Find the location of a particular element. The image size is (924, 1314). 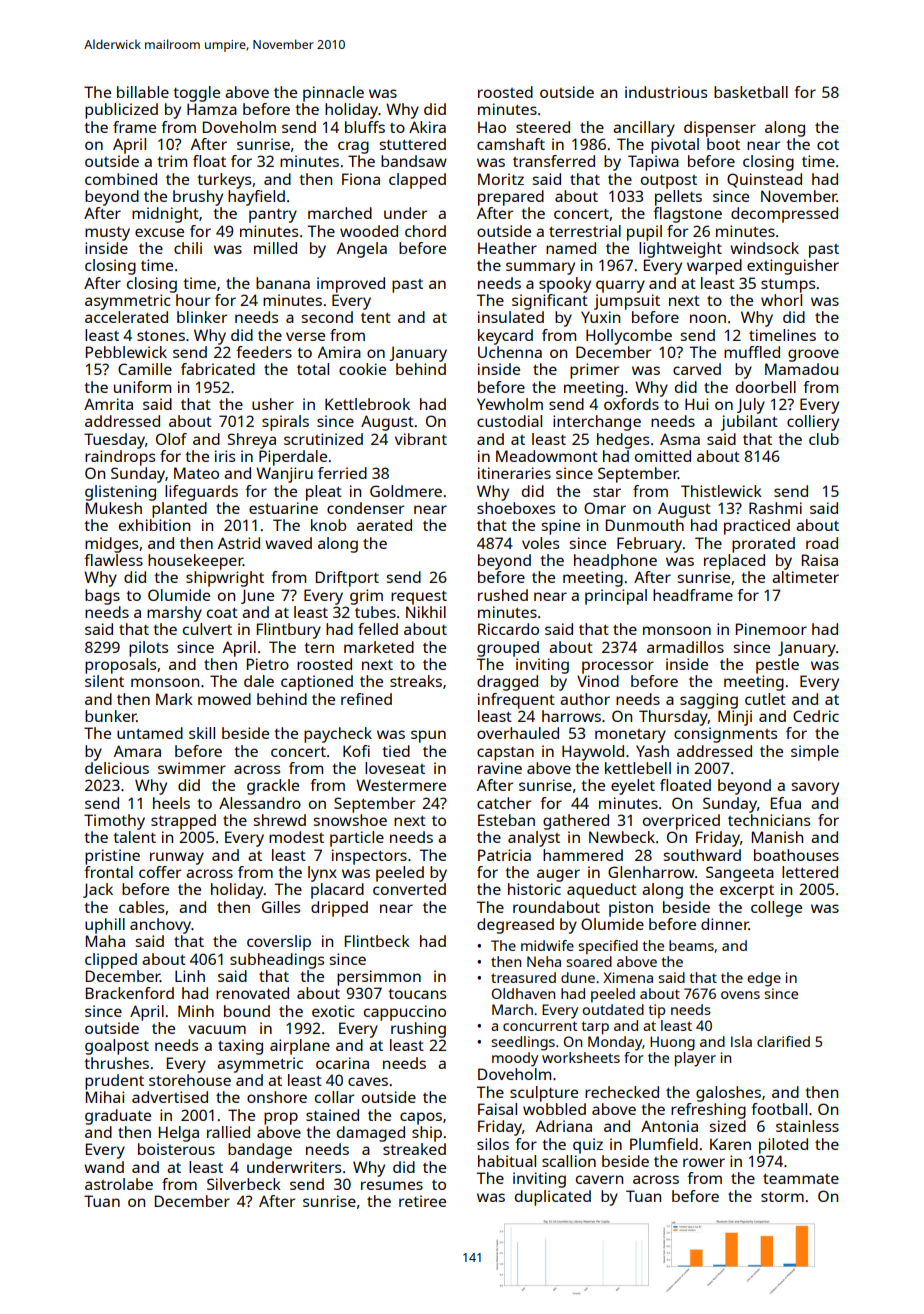

billable is located at coordinates (143, 92).
